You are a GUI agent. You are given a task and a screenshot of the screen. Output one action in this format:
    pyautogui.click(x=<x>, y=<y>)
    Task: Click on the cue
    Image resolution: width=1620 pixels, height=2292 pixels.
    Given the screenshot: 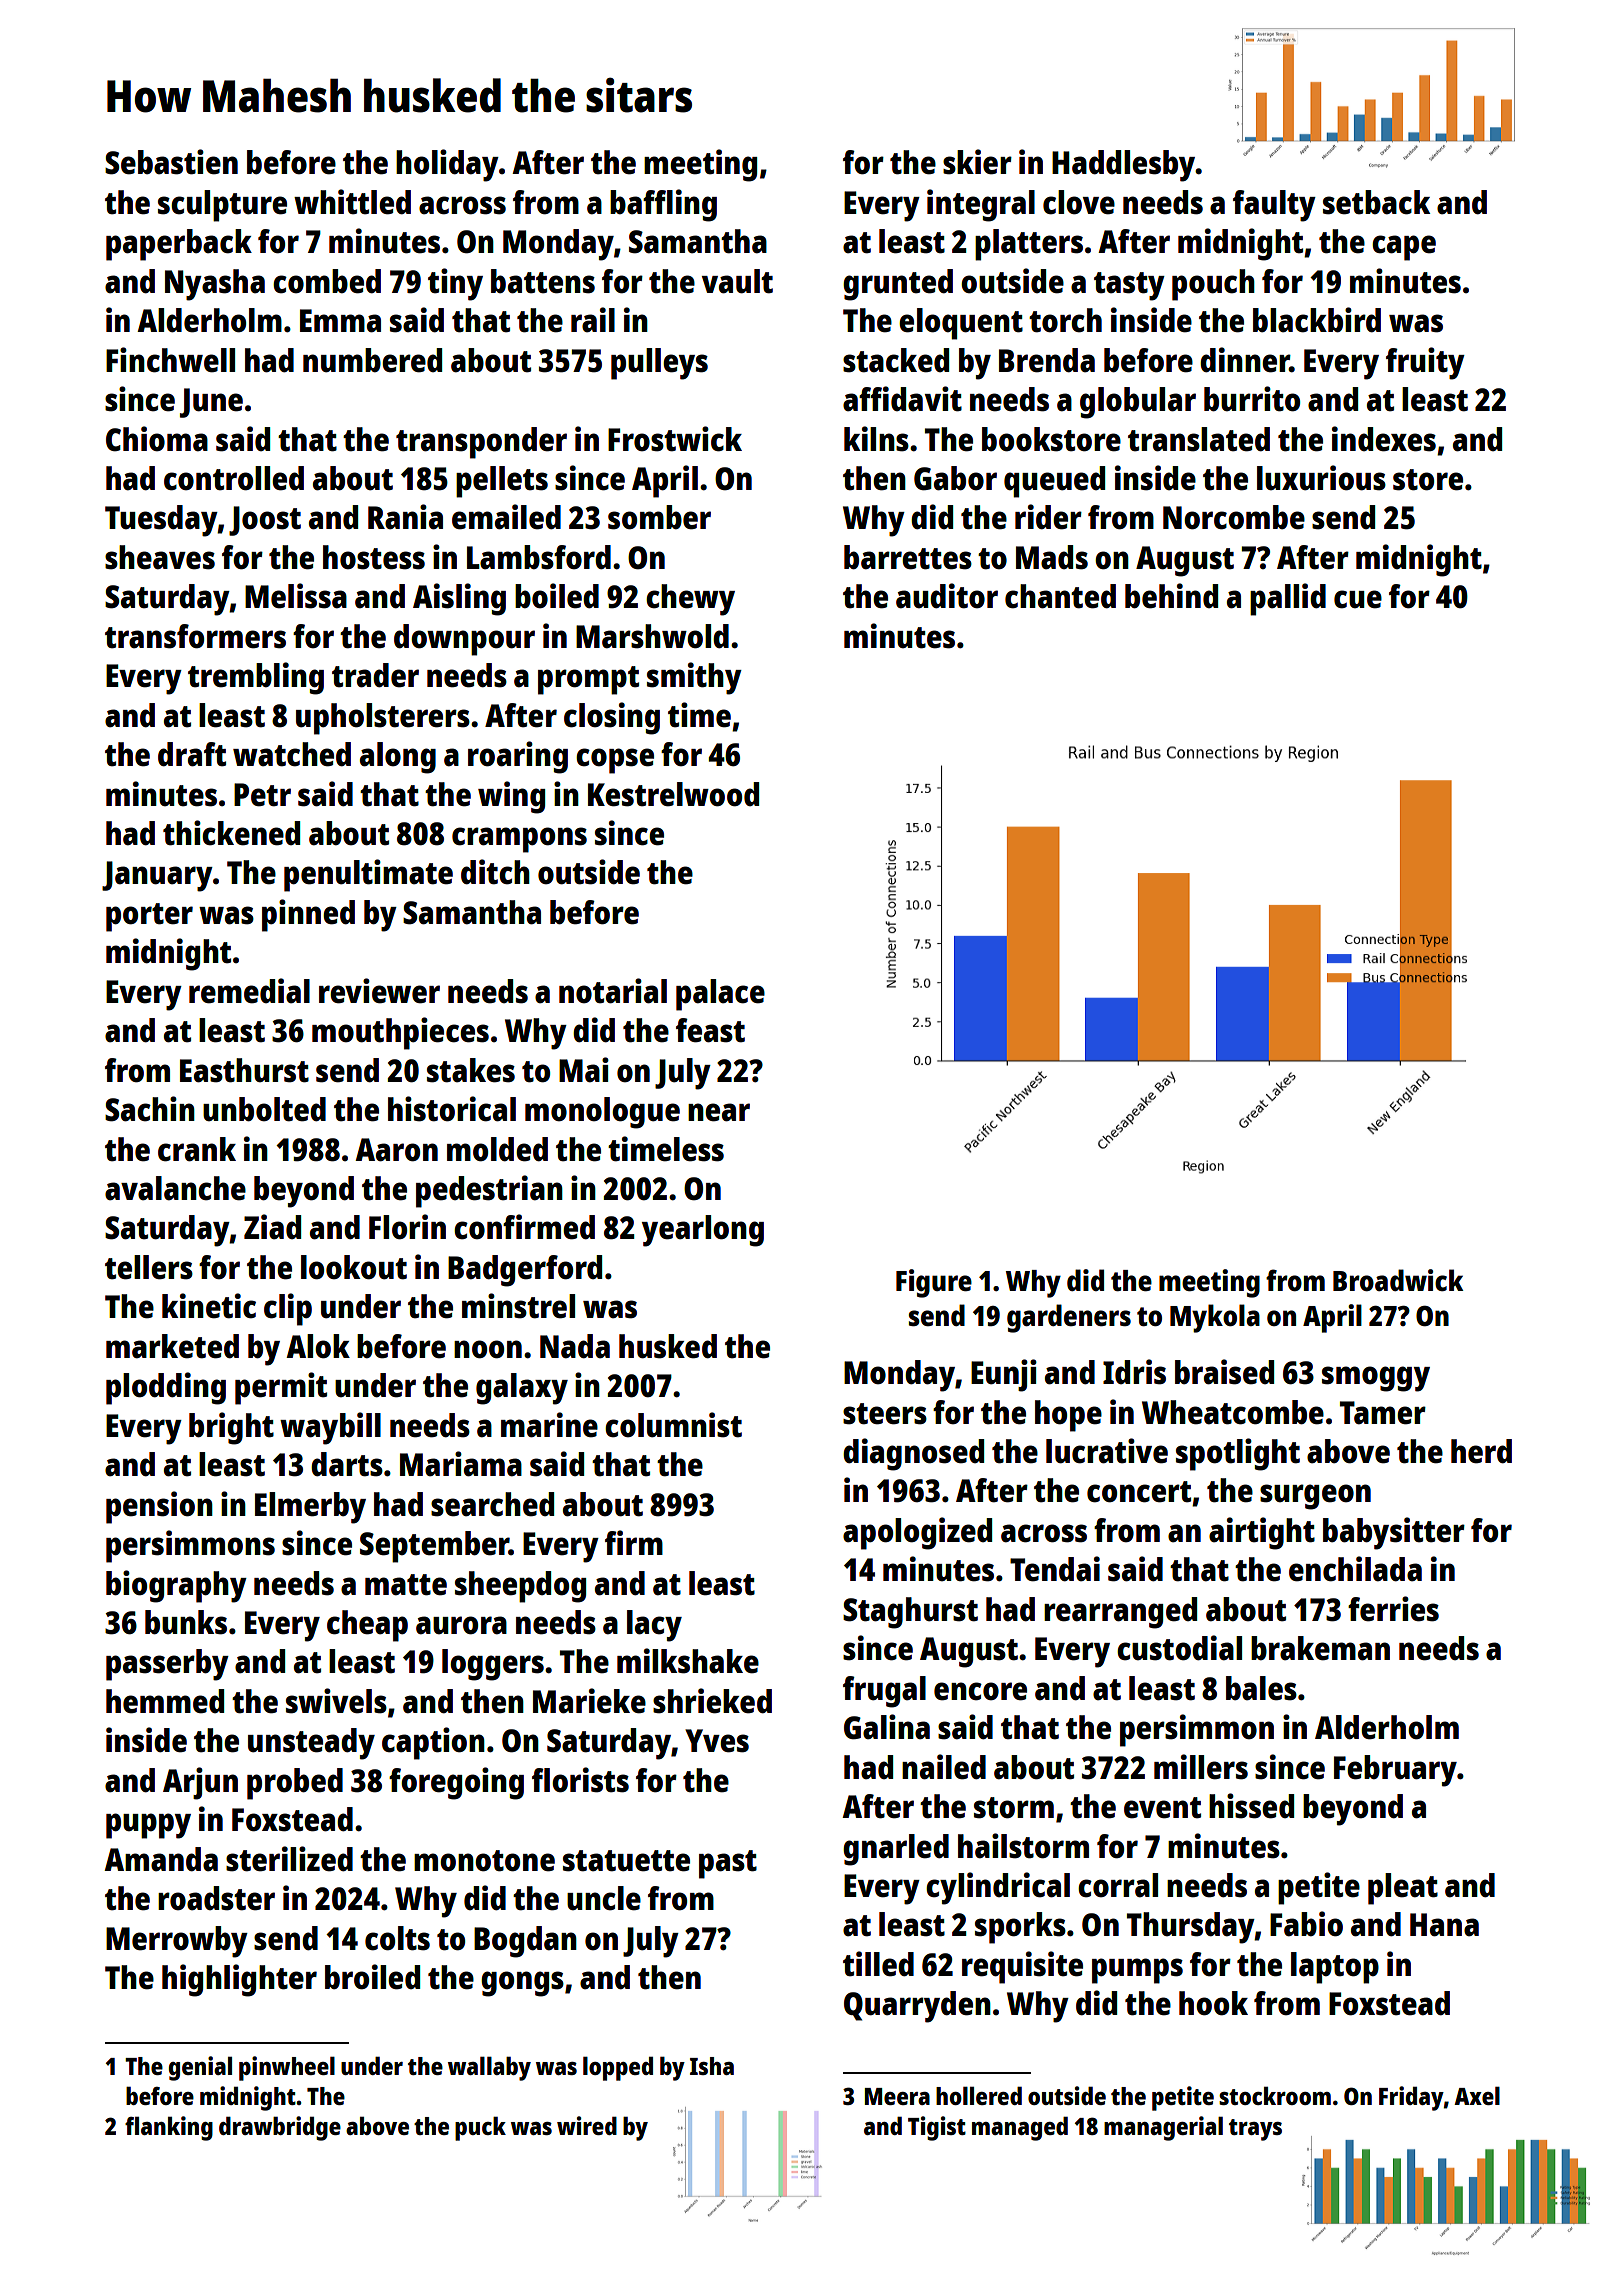 What is the action you would take?
    pyautogui.click(x=1358, y=599)
